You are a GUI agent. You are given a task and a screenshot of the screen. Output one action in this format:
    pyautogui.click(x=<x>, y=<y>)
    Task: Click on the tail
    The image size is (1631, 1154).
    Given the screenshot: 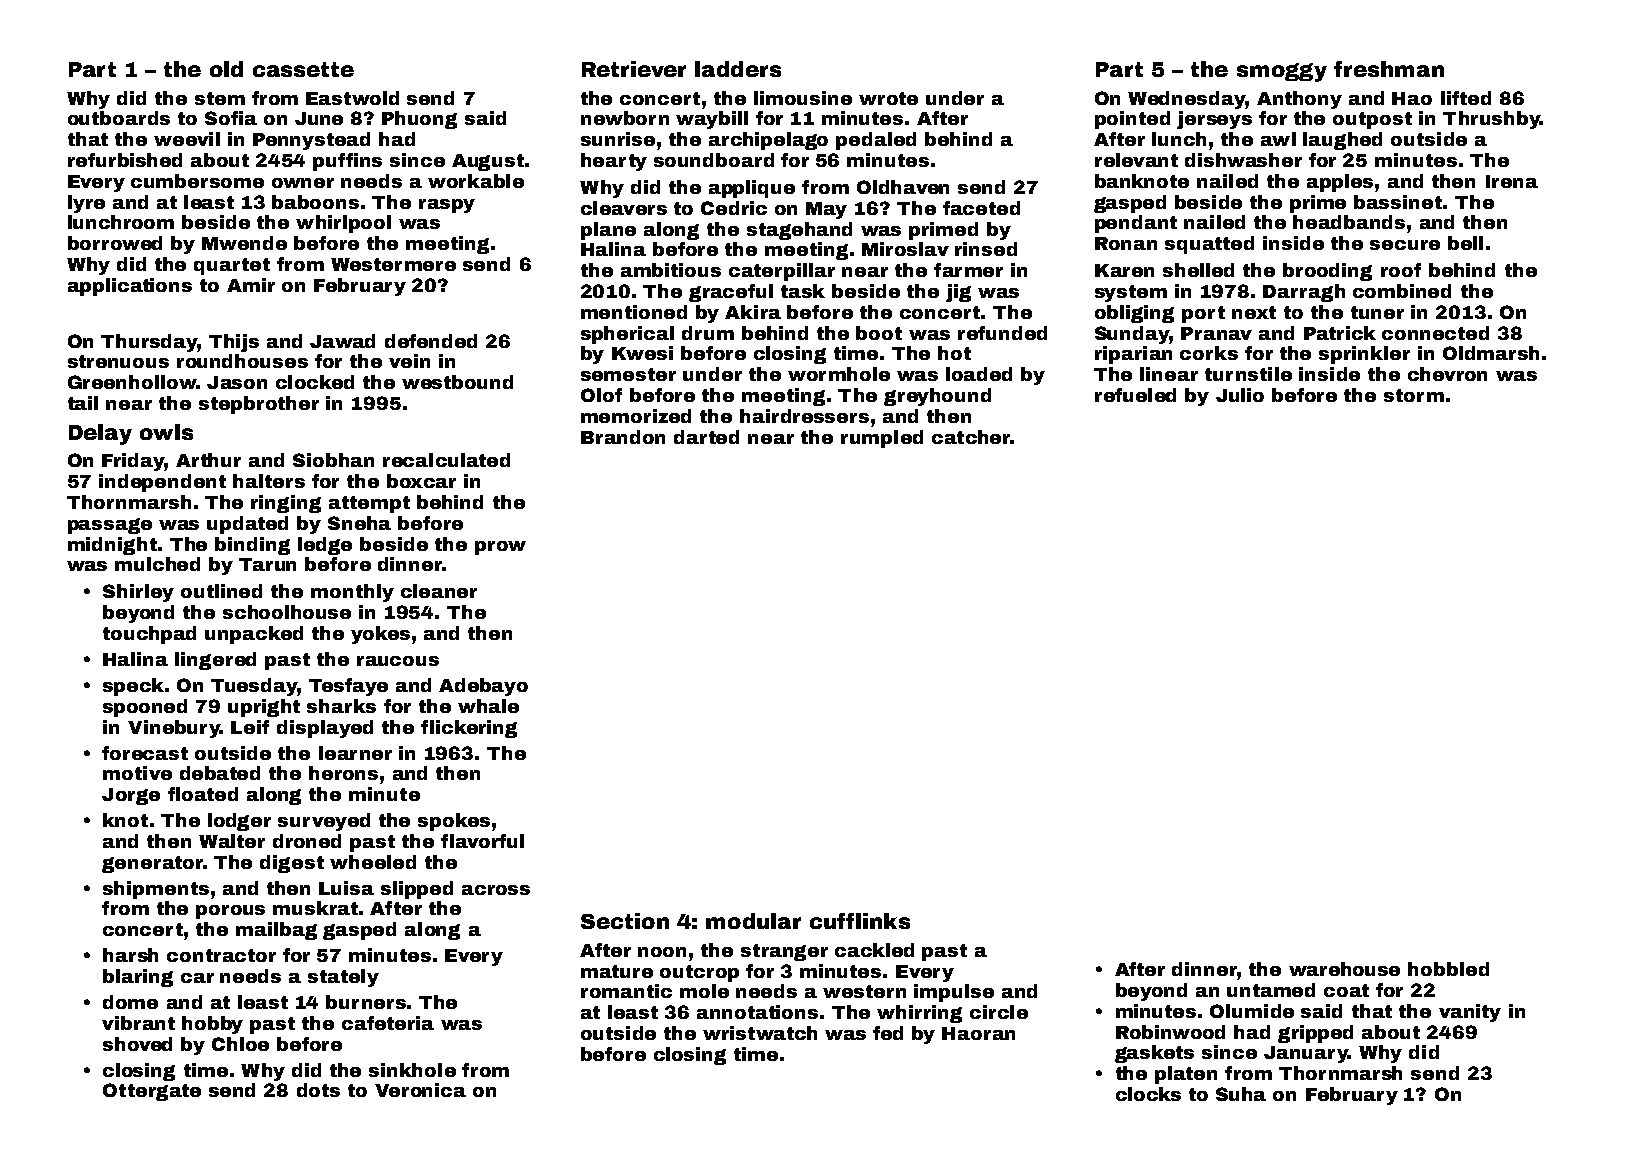 What is the action you would take?
    pyautogui.click(x=83, y=403)
